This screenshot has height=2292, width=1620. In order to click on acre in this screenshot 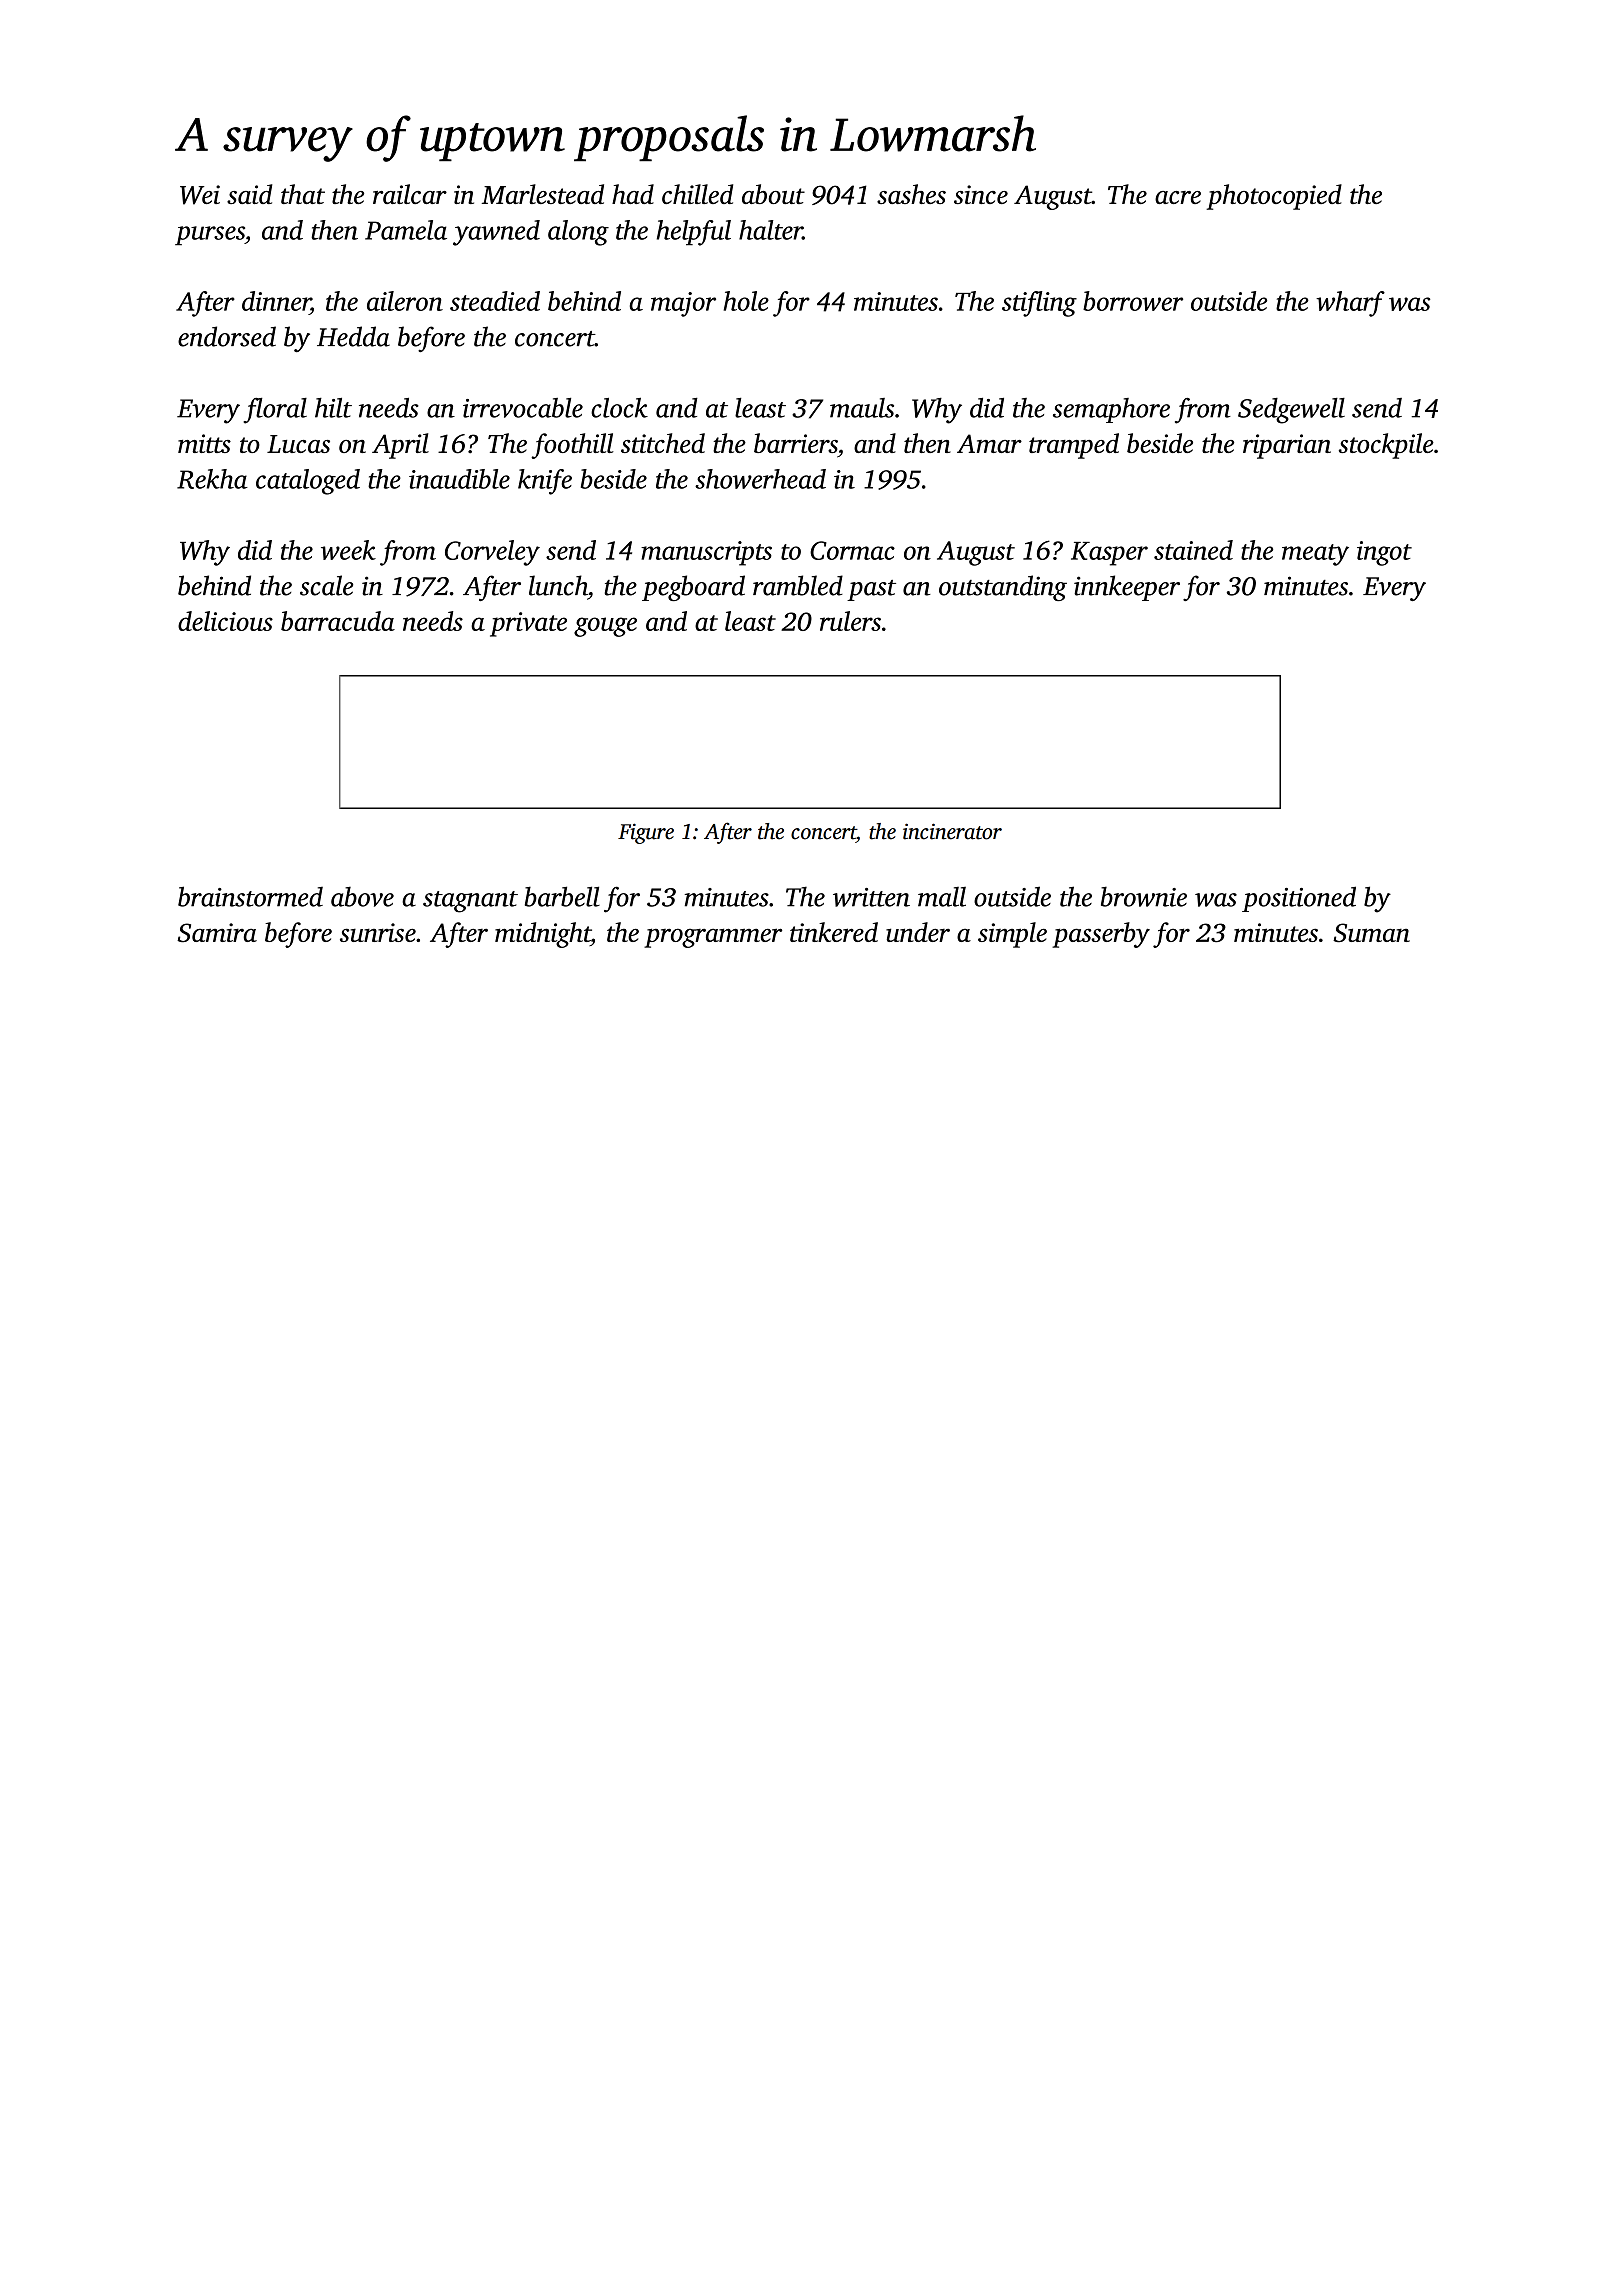, I will do `click(1178, 197)`.
